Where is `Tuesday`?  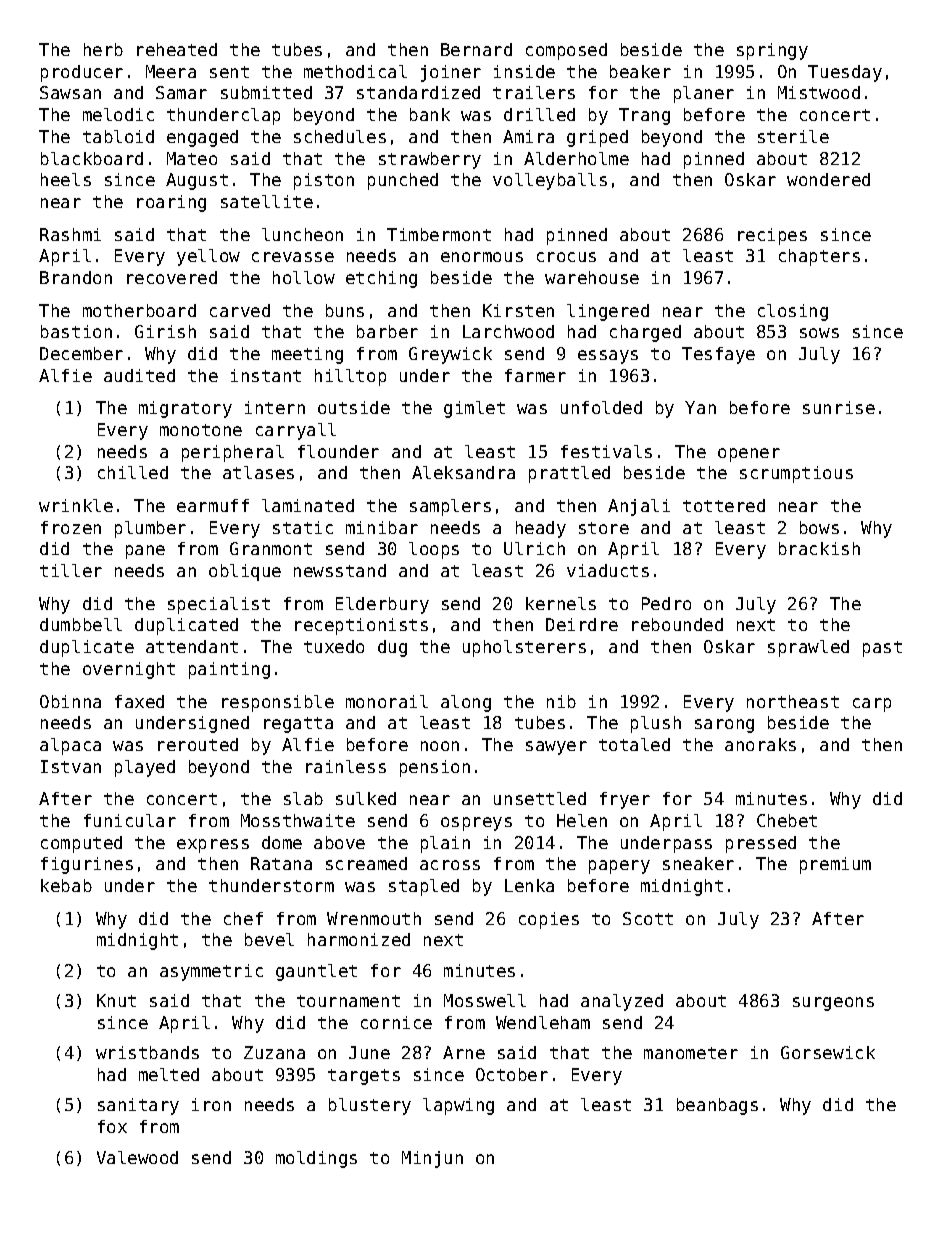
Tuesday is located at coordinates (845, 73).
